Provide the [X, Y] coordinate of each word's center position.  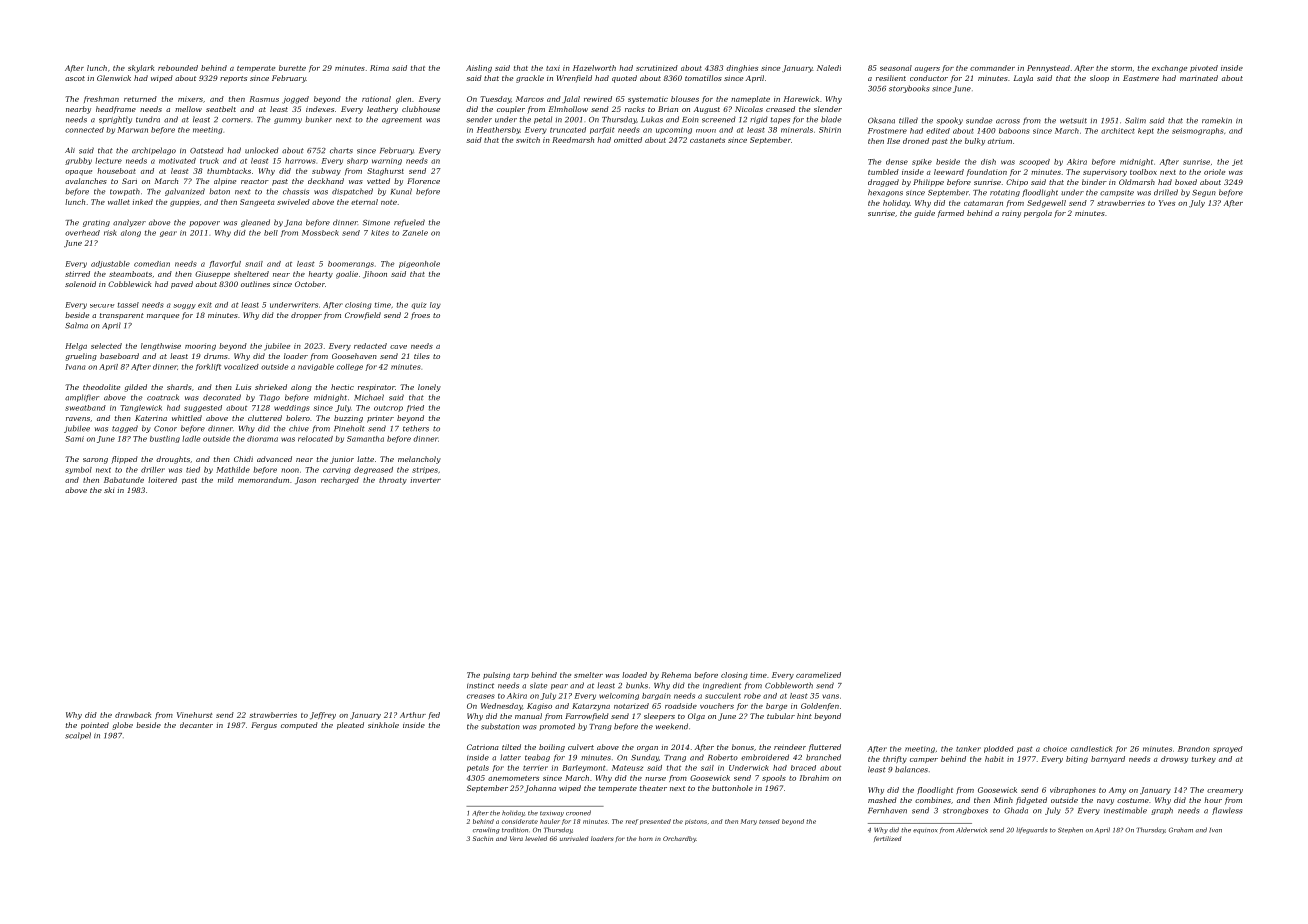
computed [299, 726]
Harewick [801, 99]
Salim [1135, 120]
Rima [379, 68]
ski [109, 490]
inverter [426, 480]
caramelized [818, 675]
